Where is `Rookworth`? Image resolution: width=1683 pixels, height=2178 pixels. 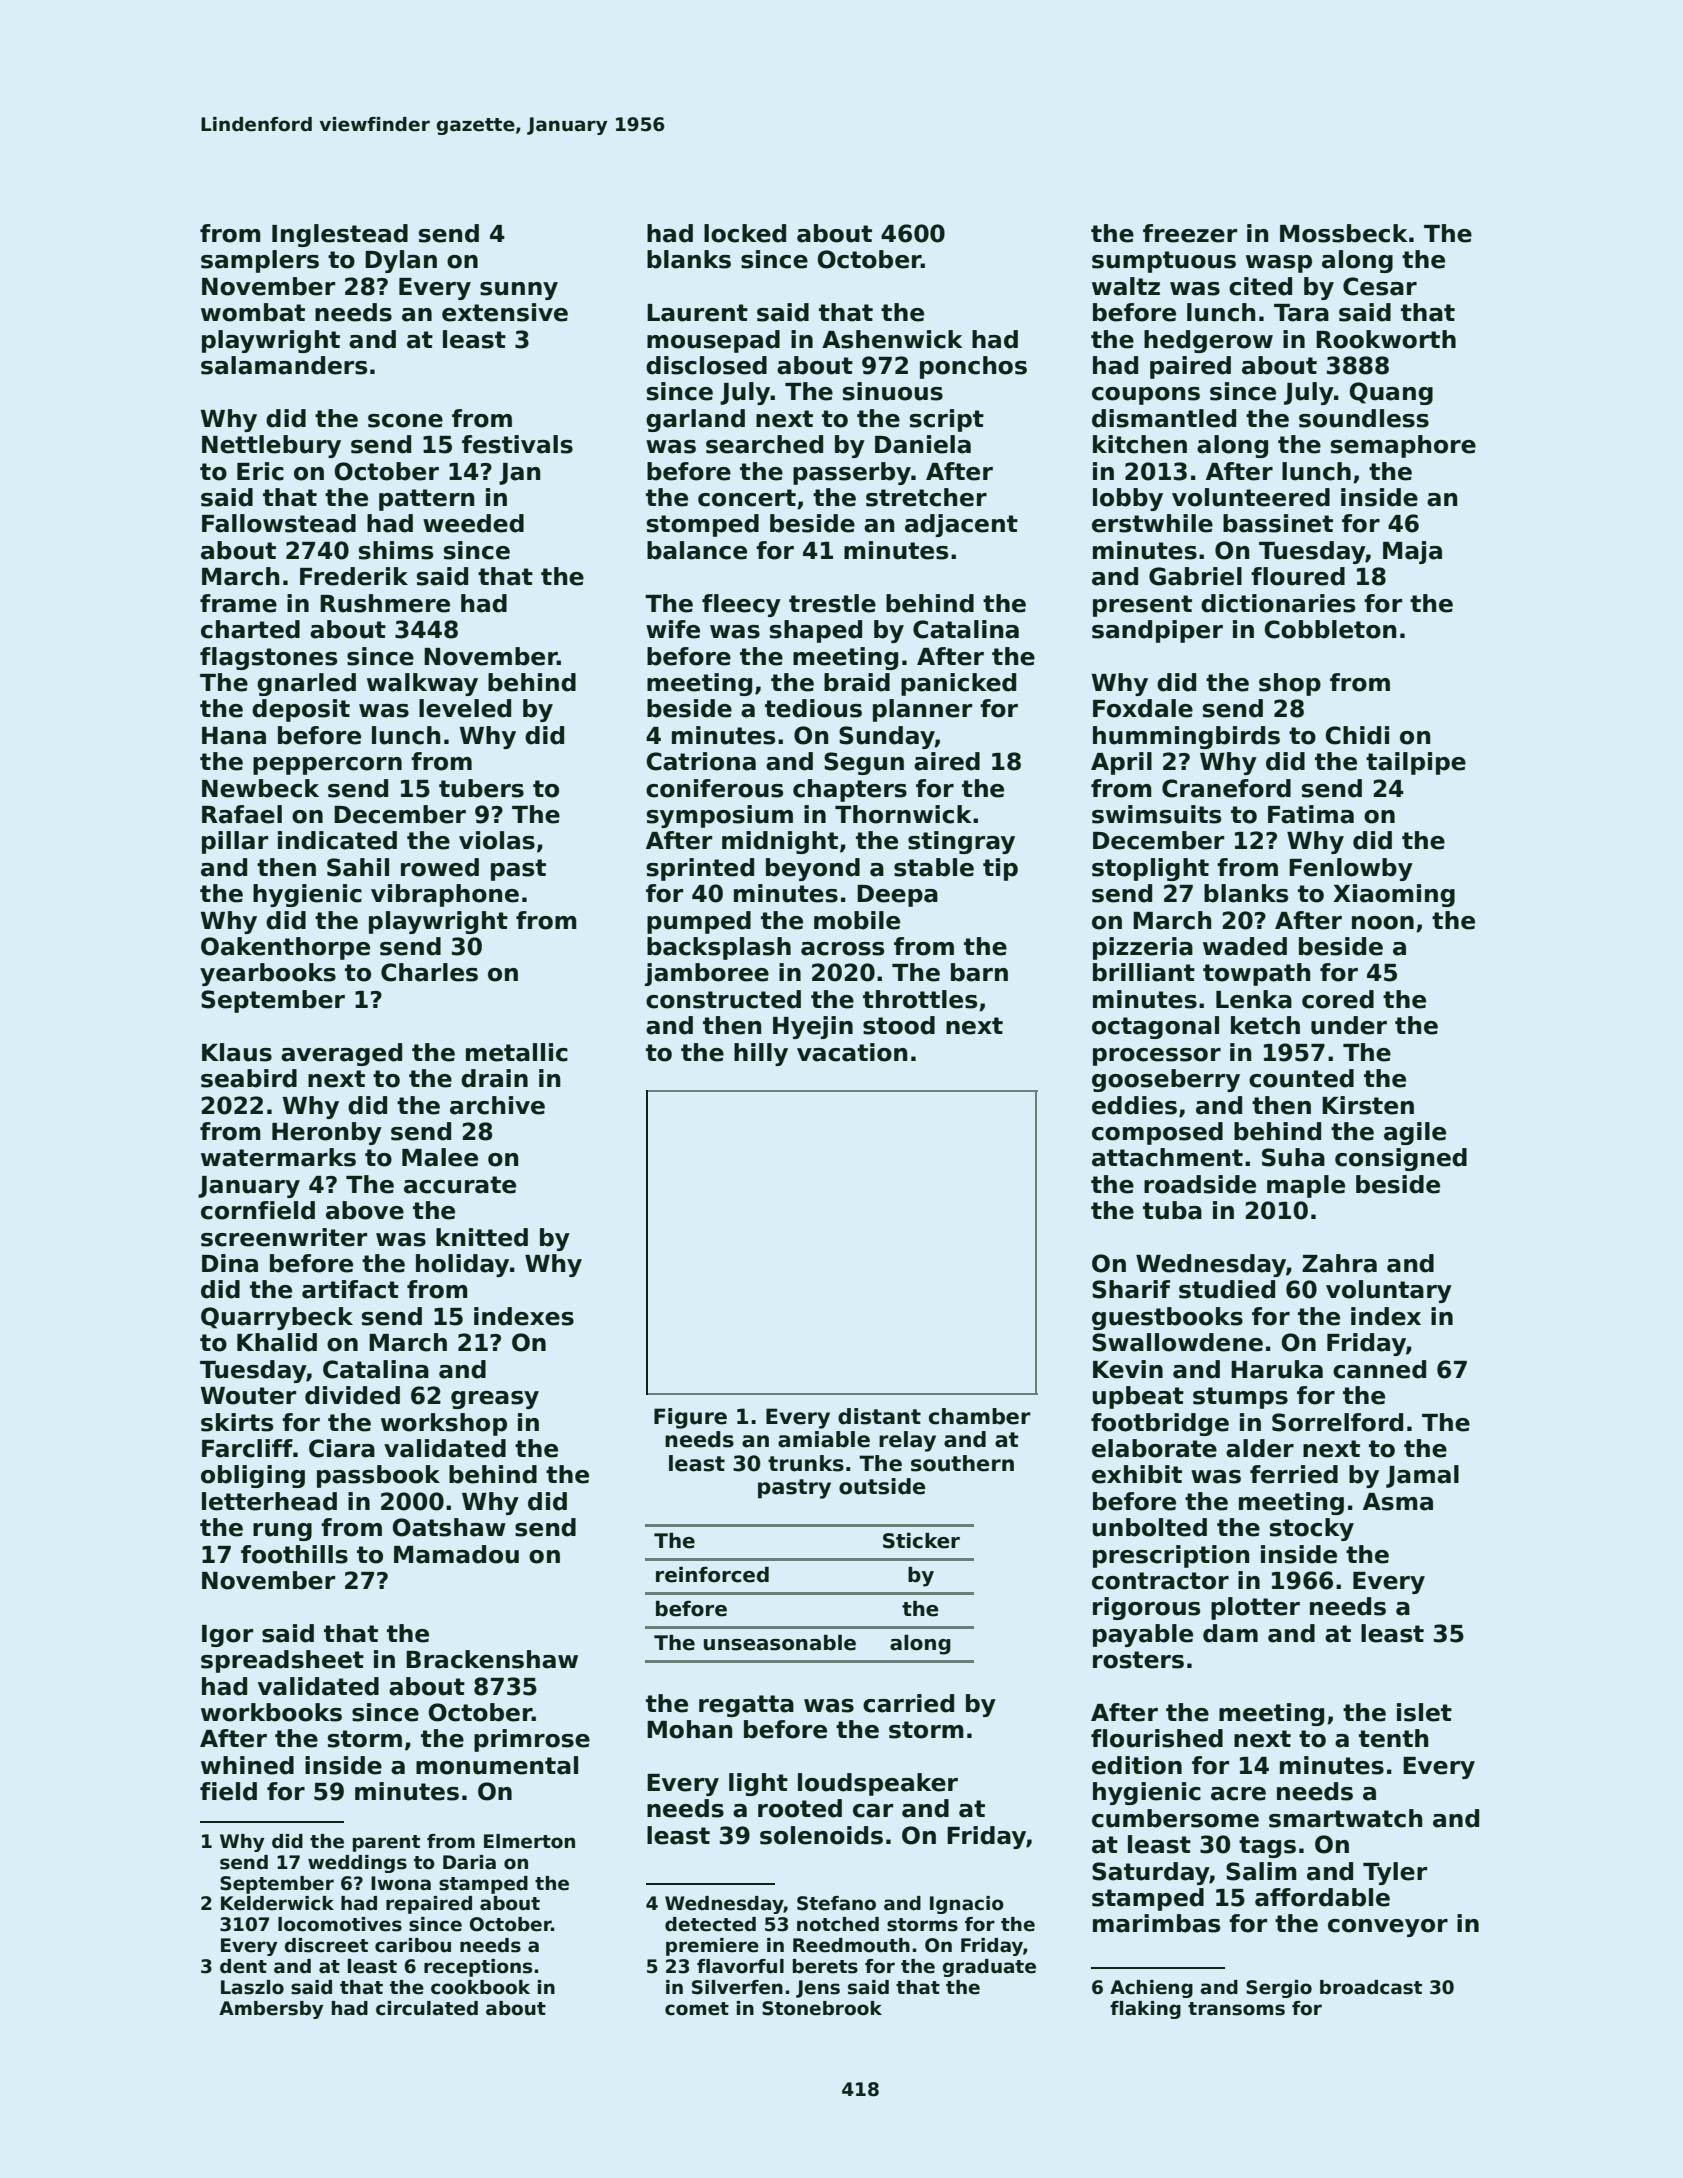
Rookworth is located at coordinates (1386, 339).
